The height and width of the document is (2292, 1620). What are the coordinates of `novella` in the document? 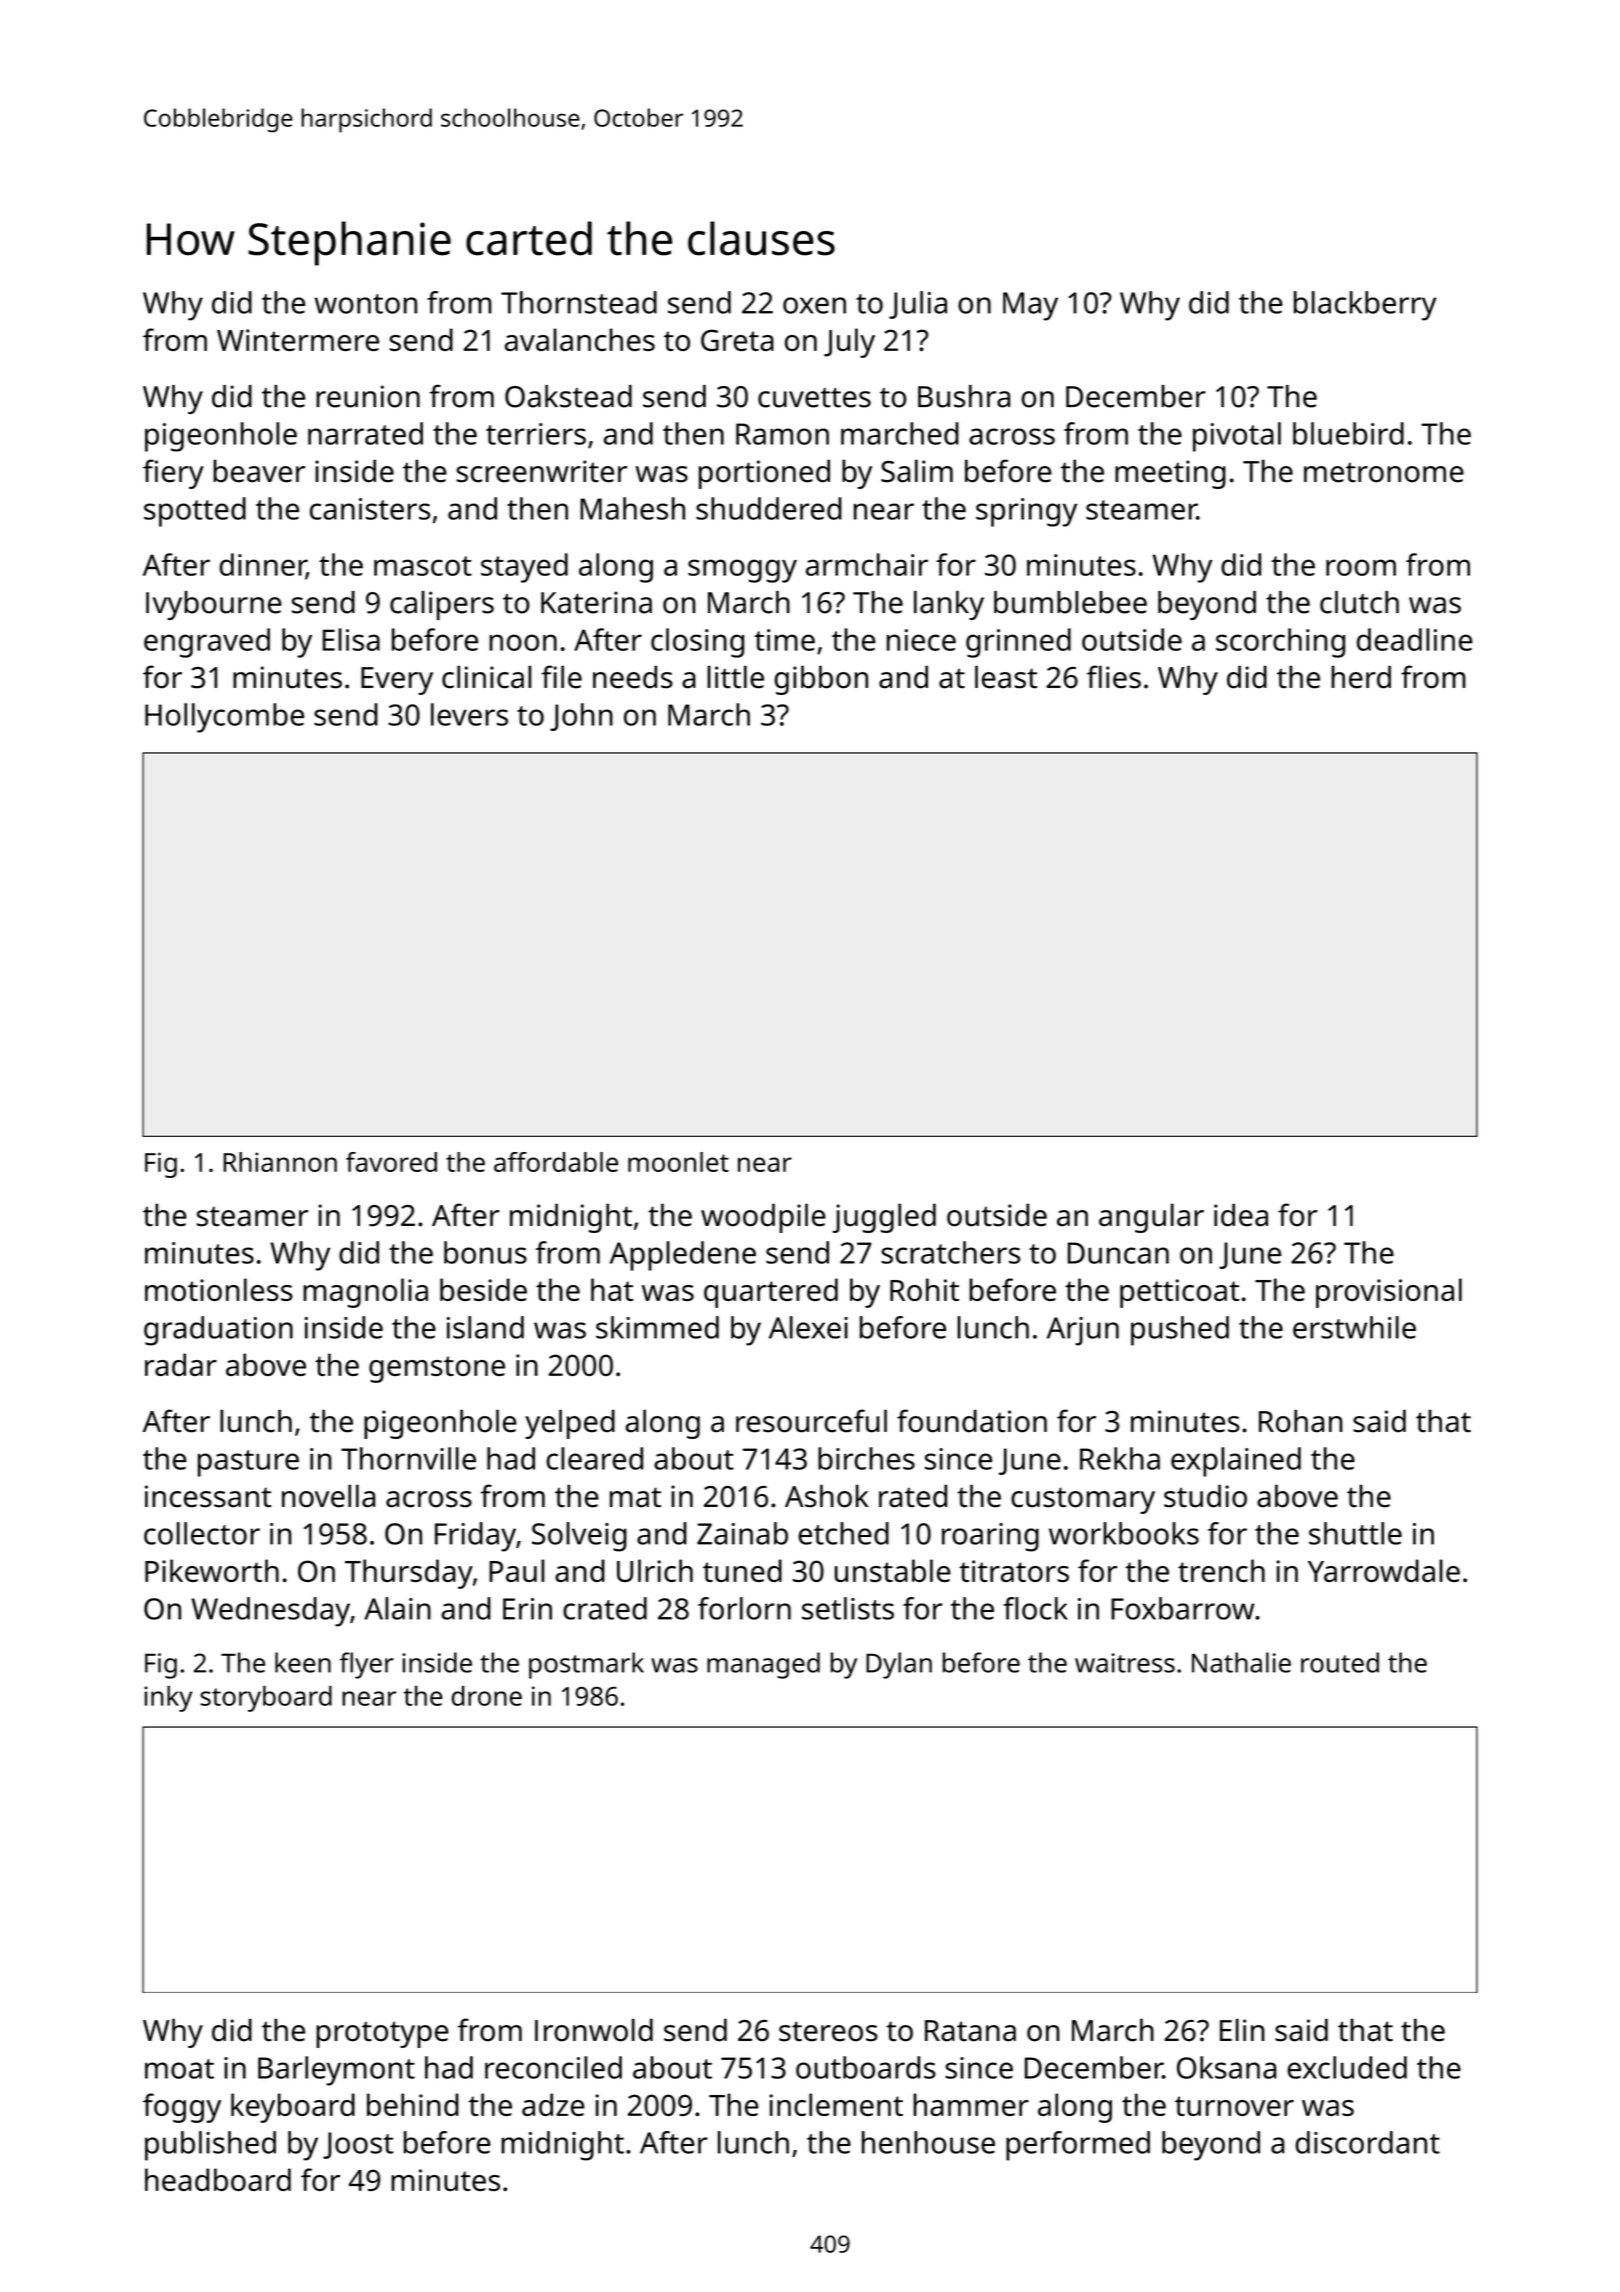 It's located at (328, 1496).
